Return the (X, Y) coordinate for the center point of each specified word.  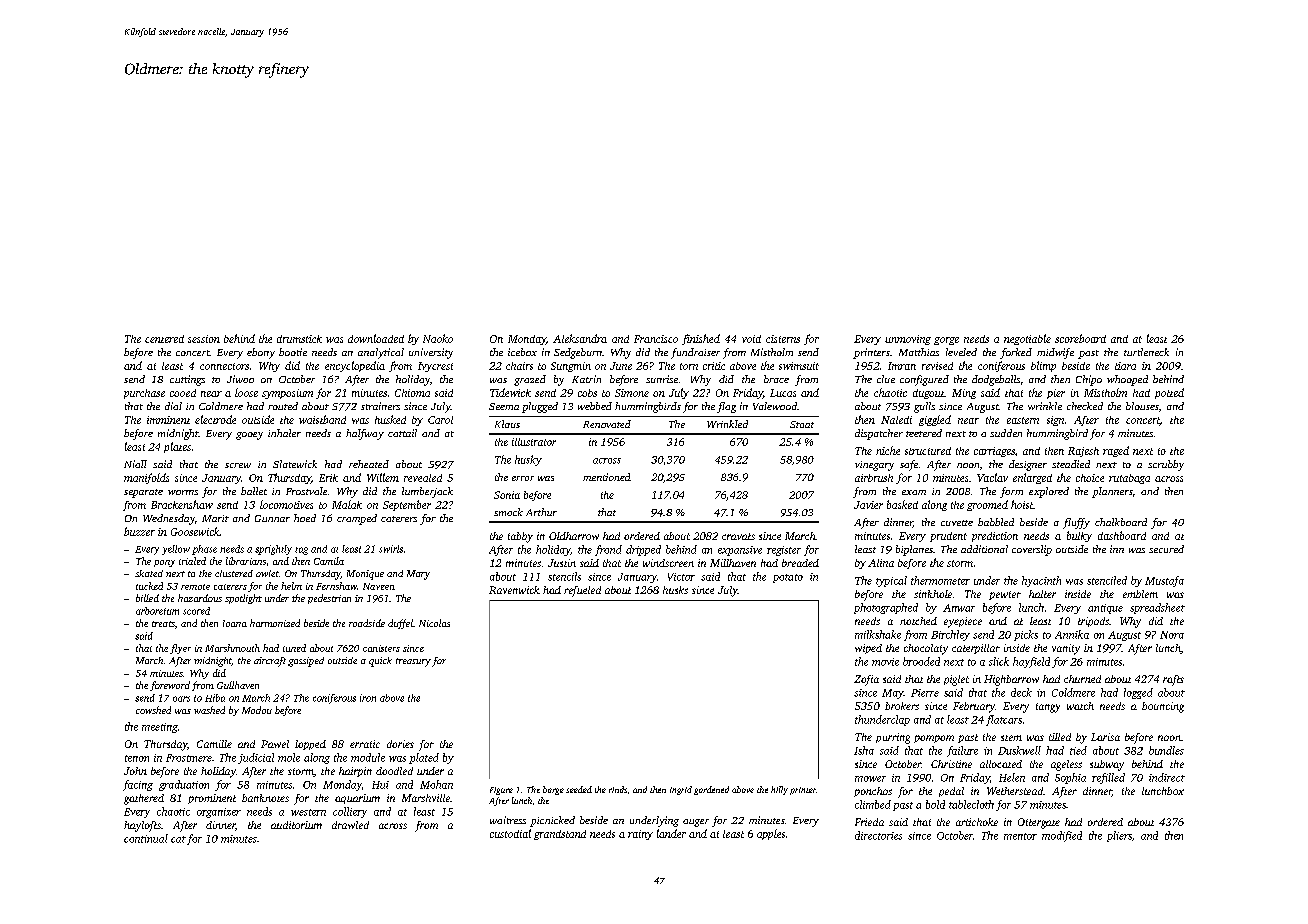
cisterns (783, 339)
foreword (170, 686)
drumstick (299, 339)
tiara (1125, 366)
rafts (1173, 680)
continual (146, 838)
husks (675, 590)
